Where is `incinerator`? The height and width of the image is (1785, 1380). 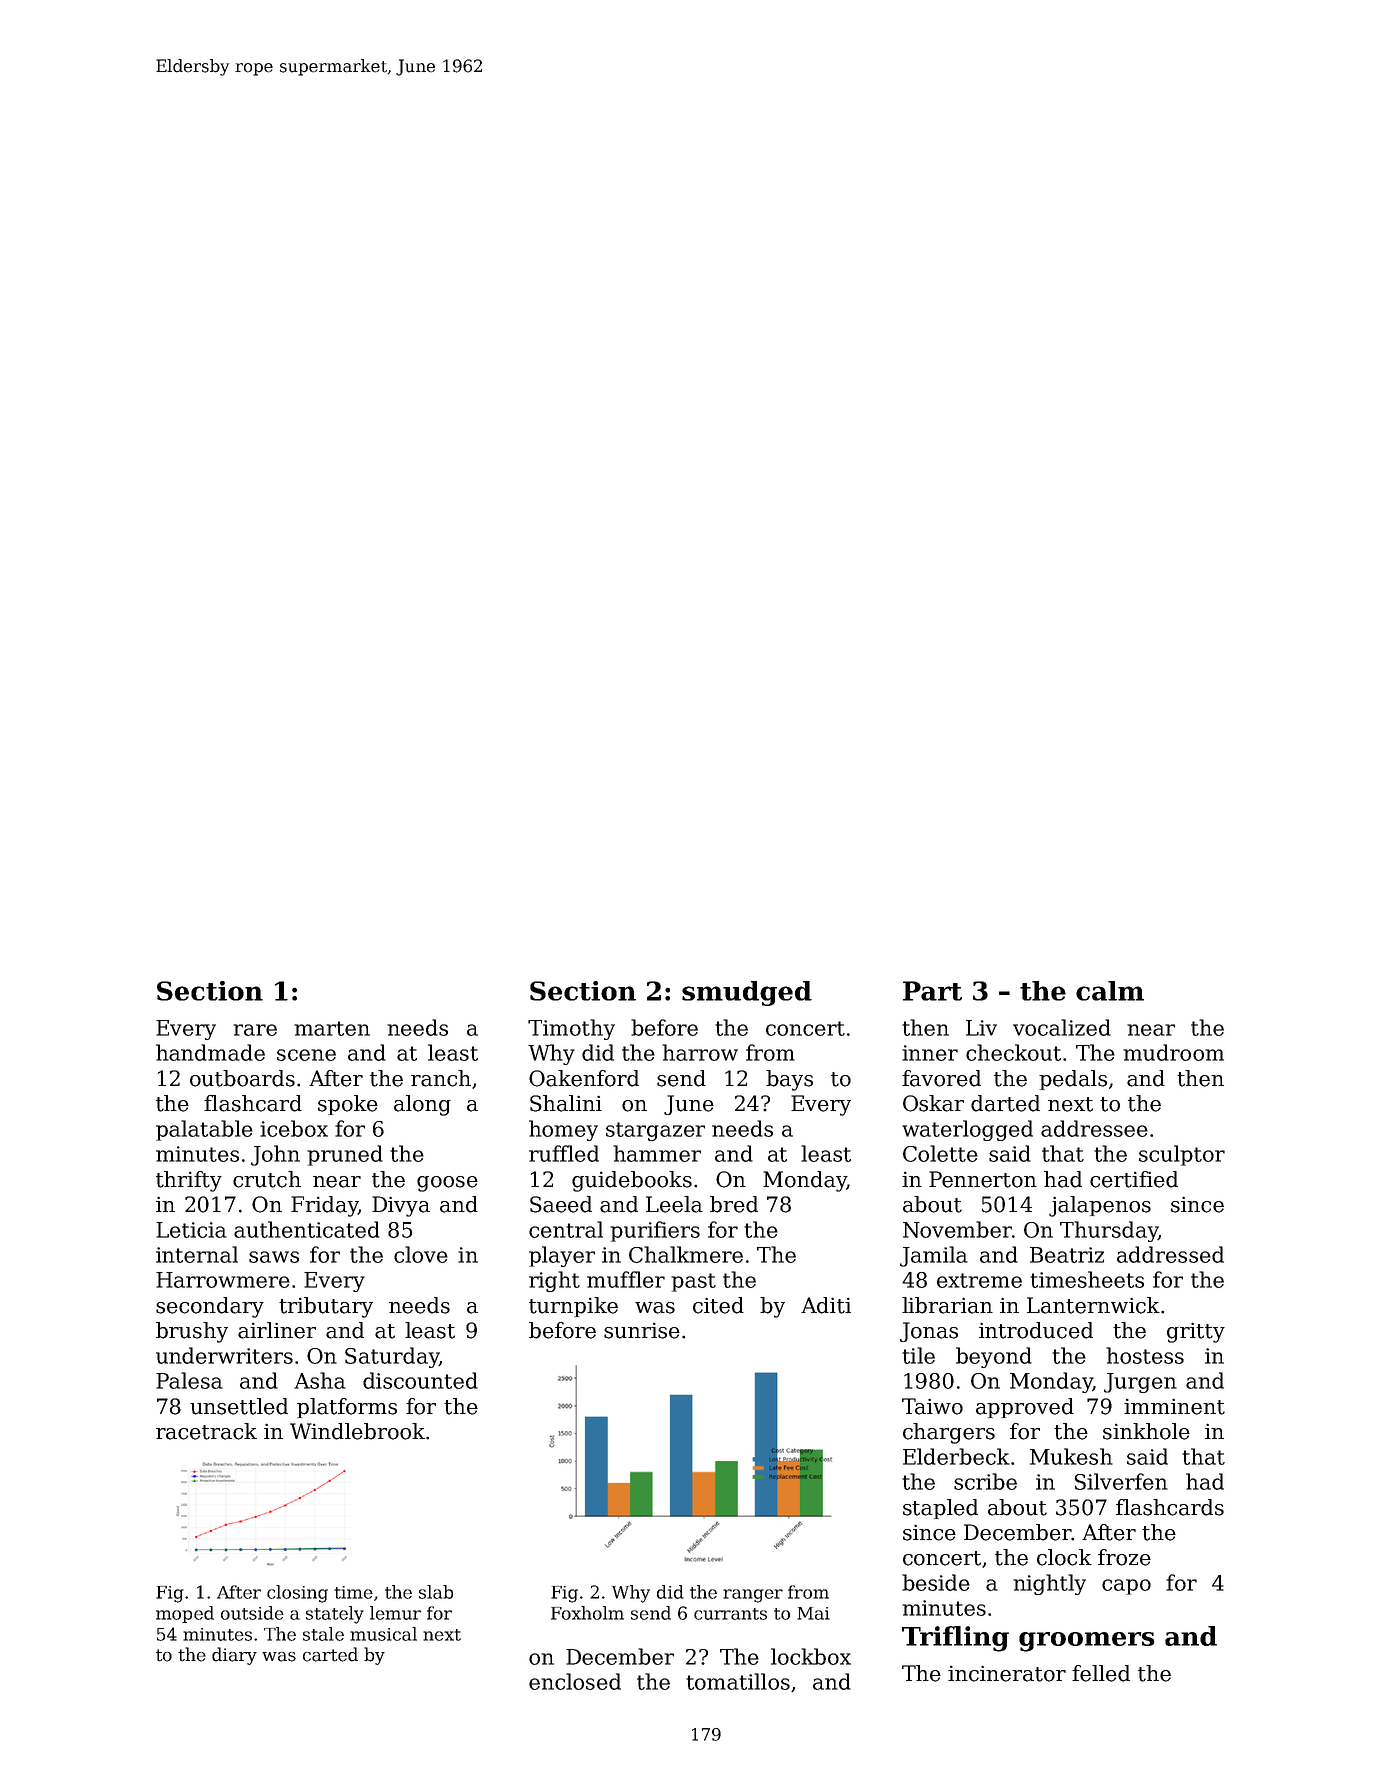
incinerator is located at coordinates (1007, 1673).
